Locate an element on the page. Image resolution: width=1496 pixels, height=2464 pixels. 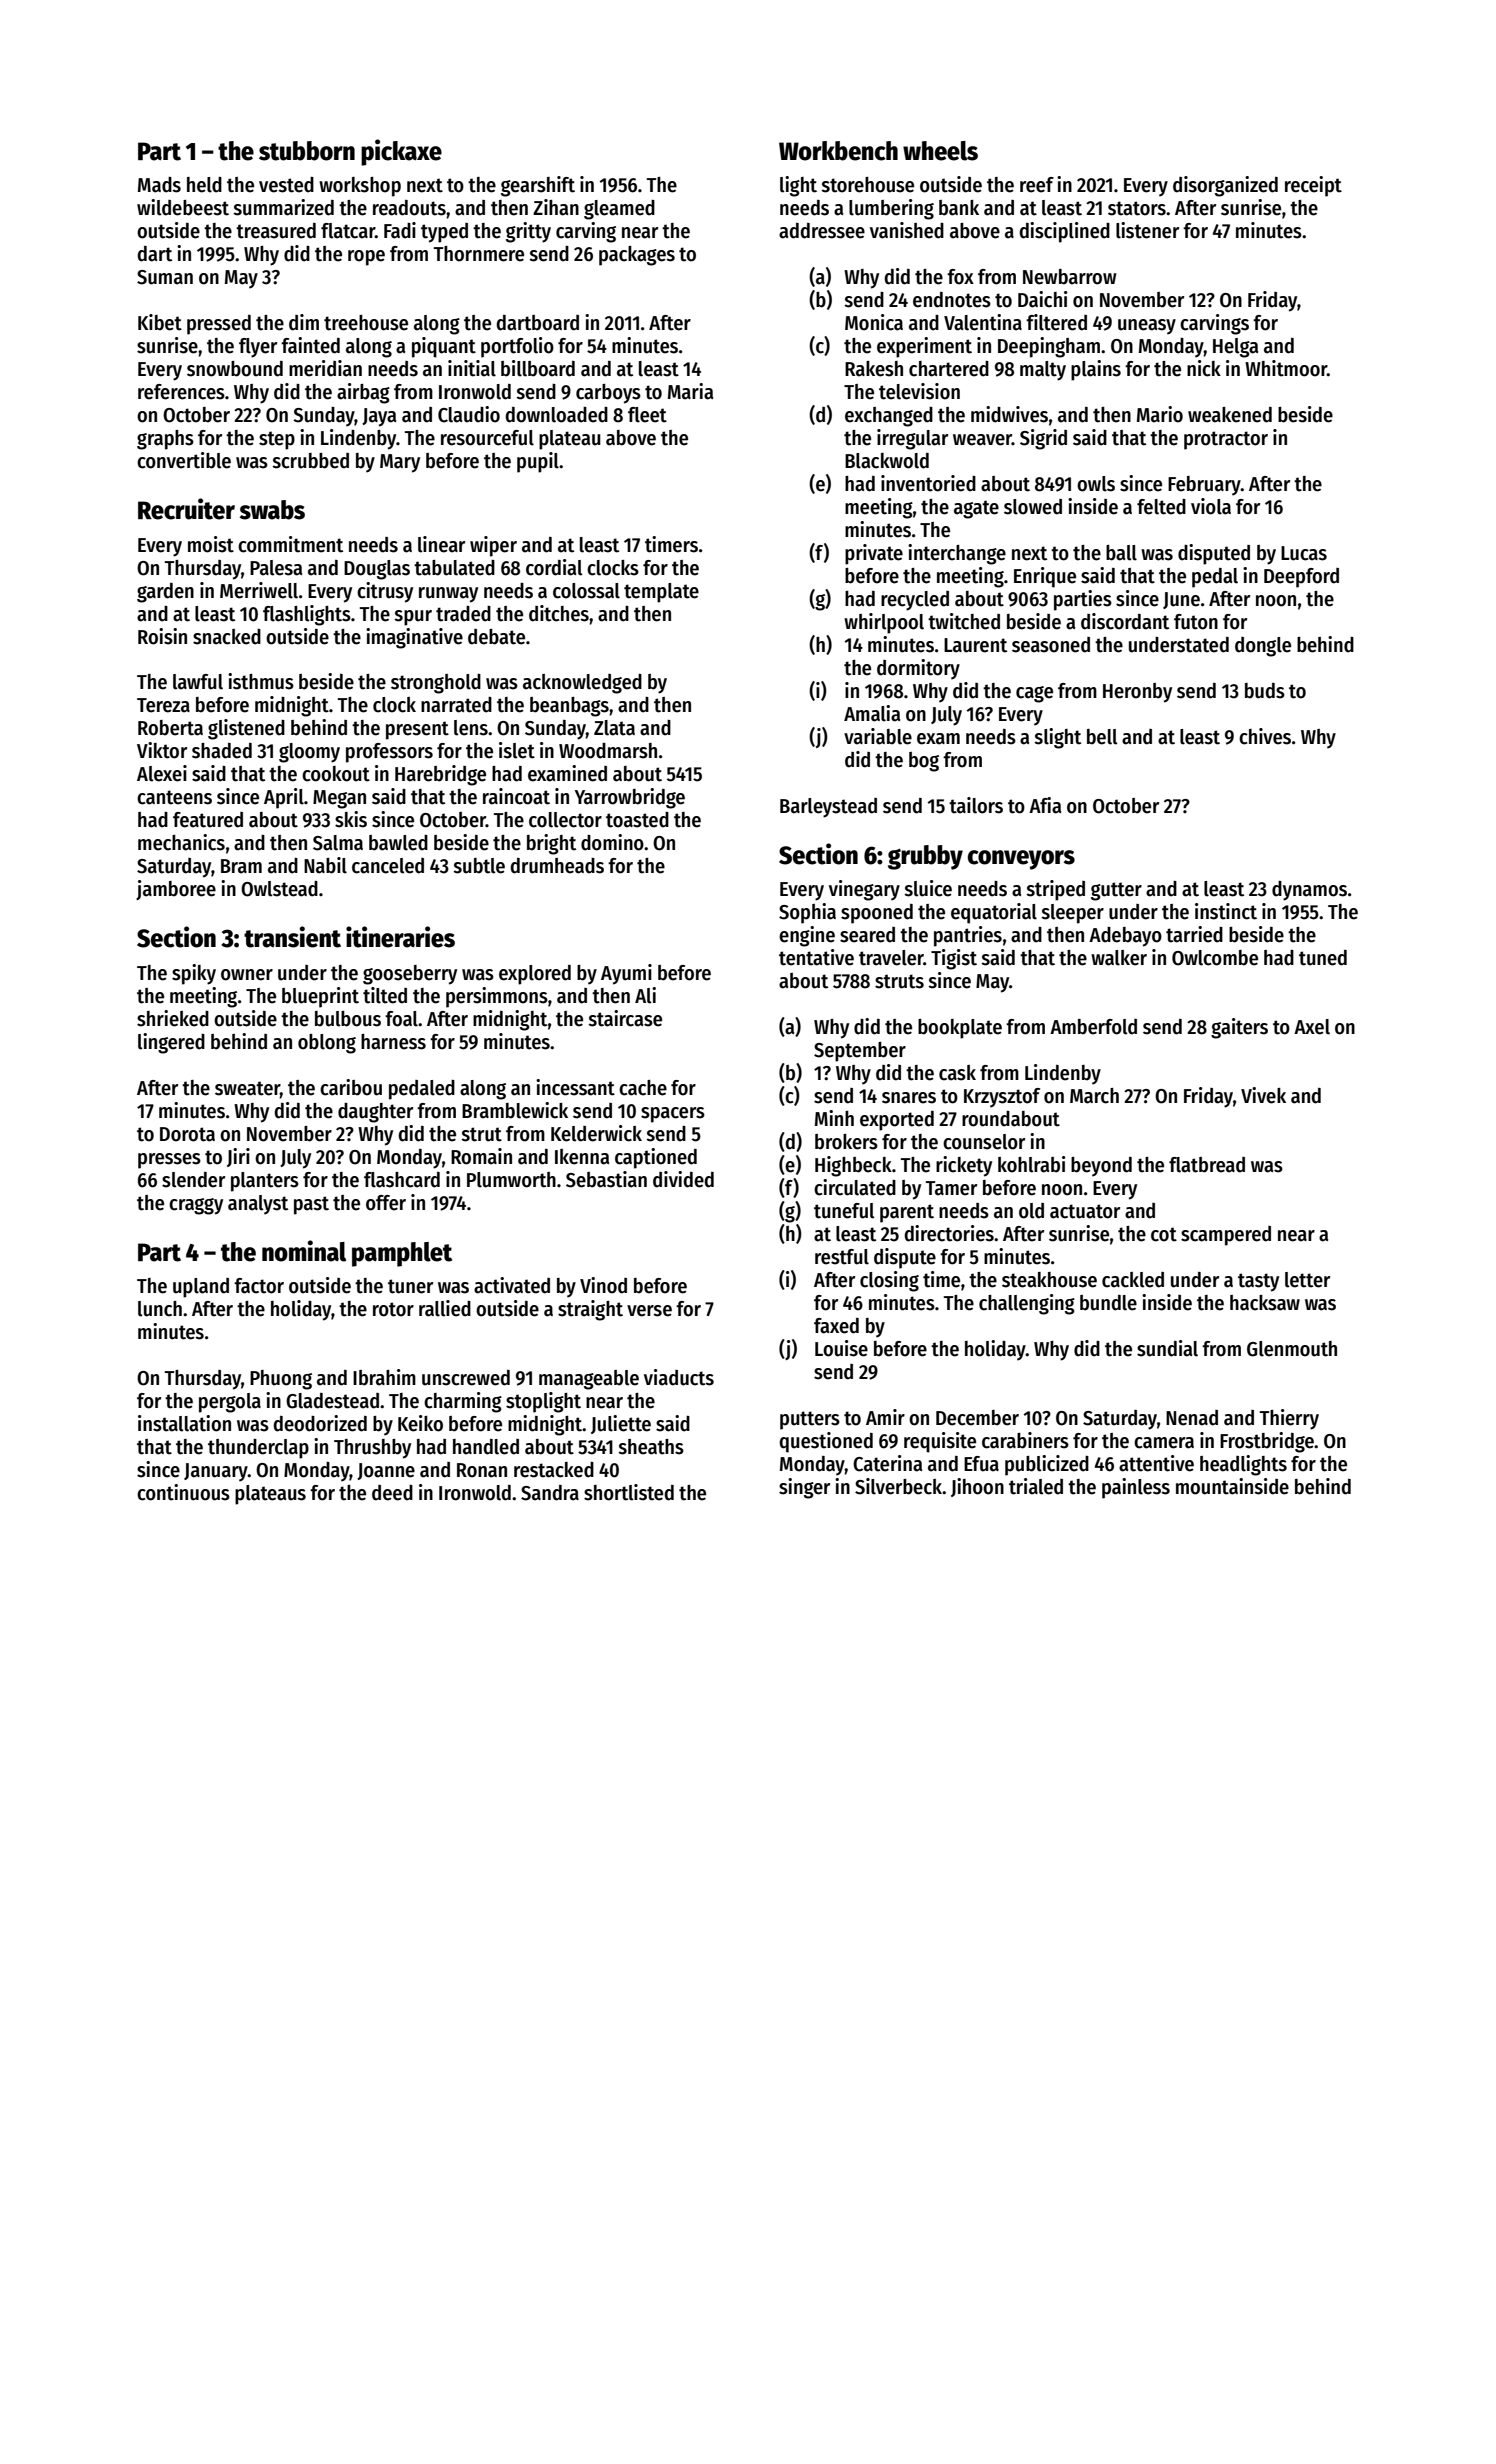
continuous is located at coordinates (183, 1492).
